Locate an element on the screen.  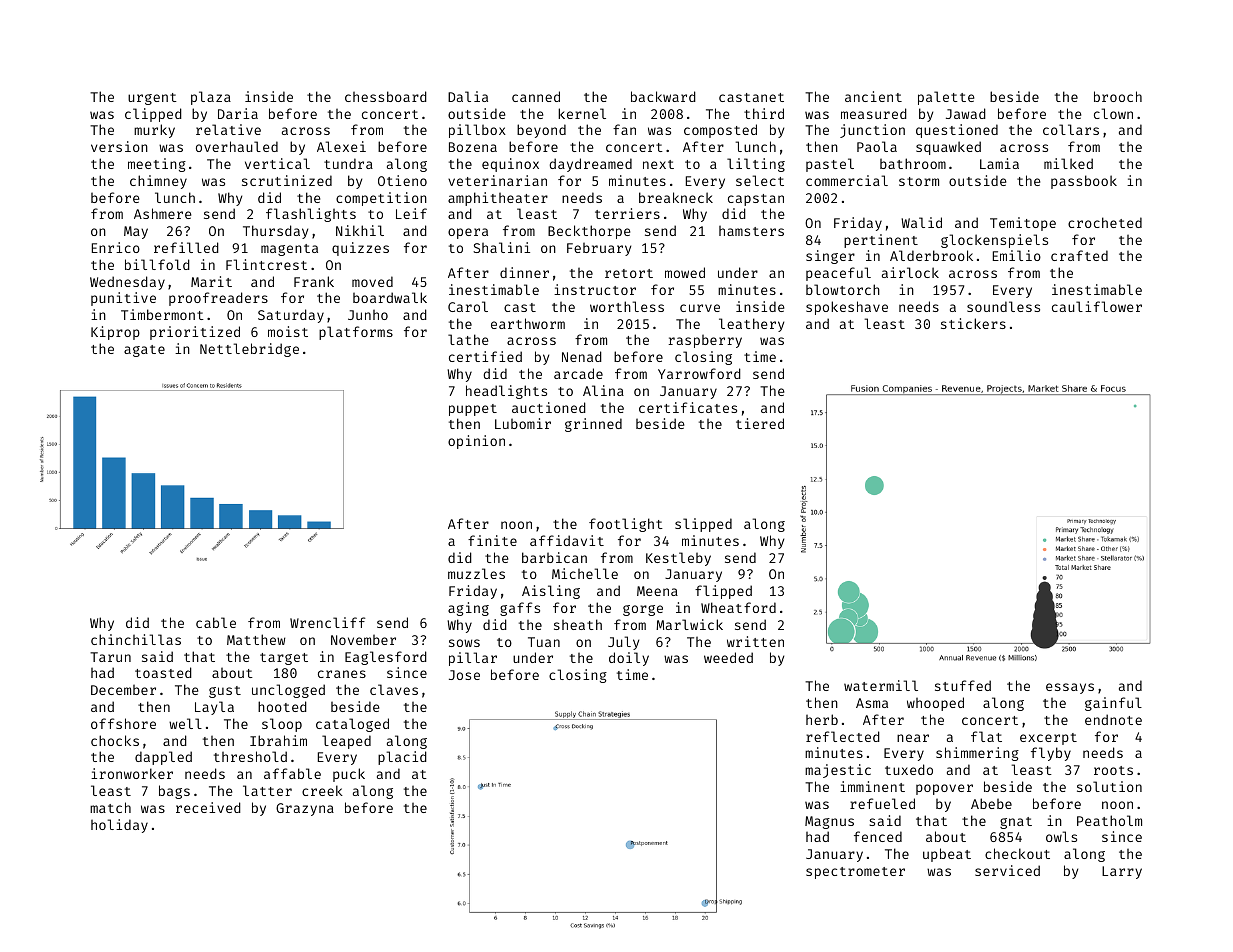
slipped is located at coordinates (703, 525).
